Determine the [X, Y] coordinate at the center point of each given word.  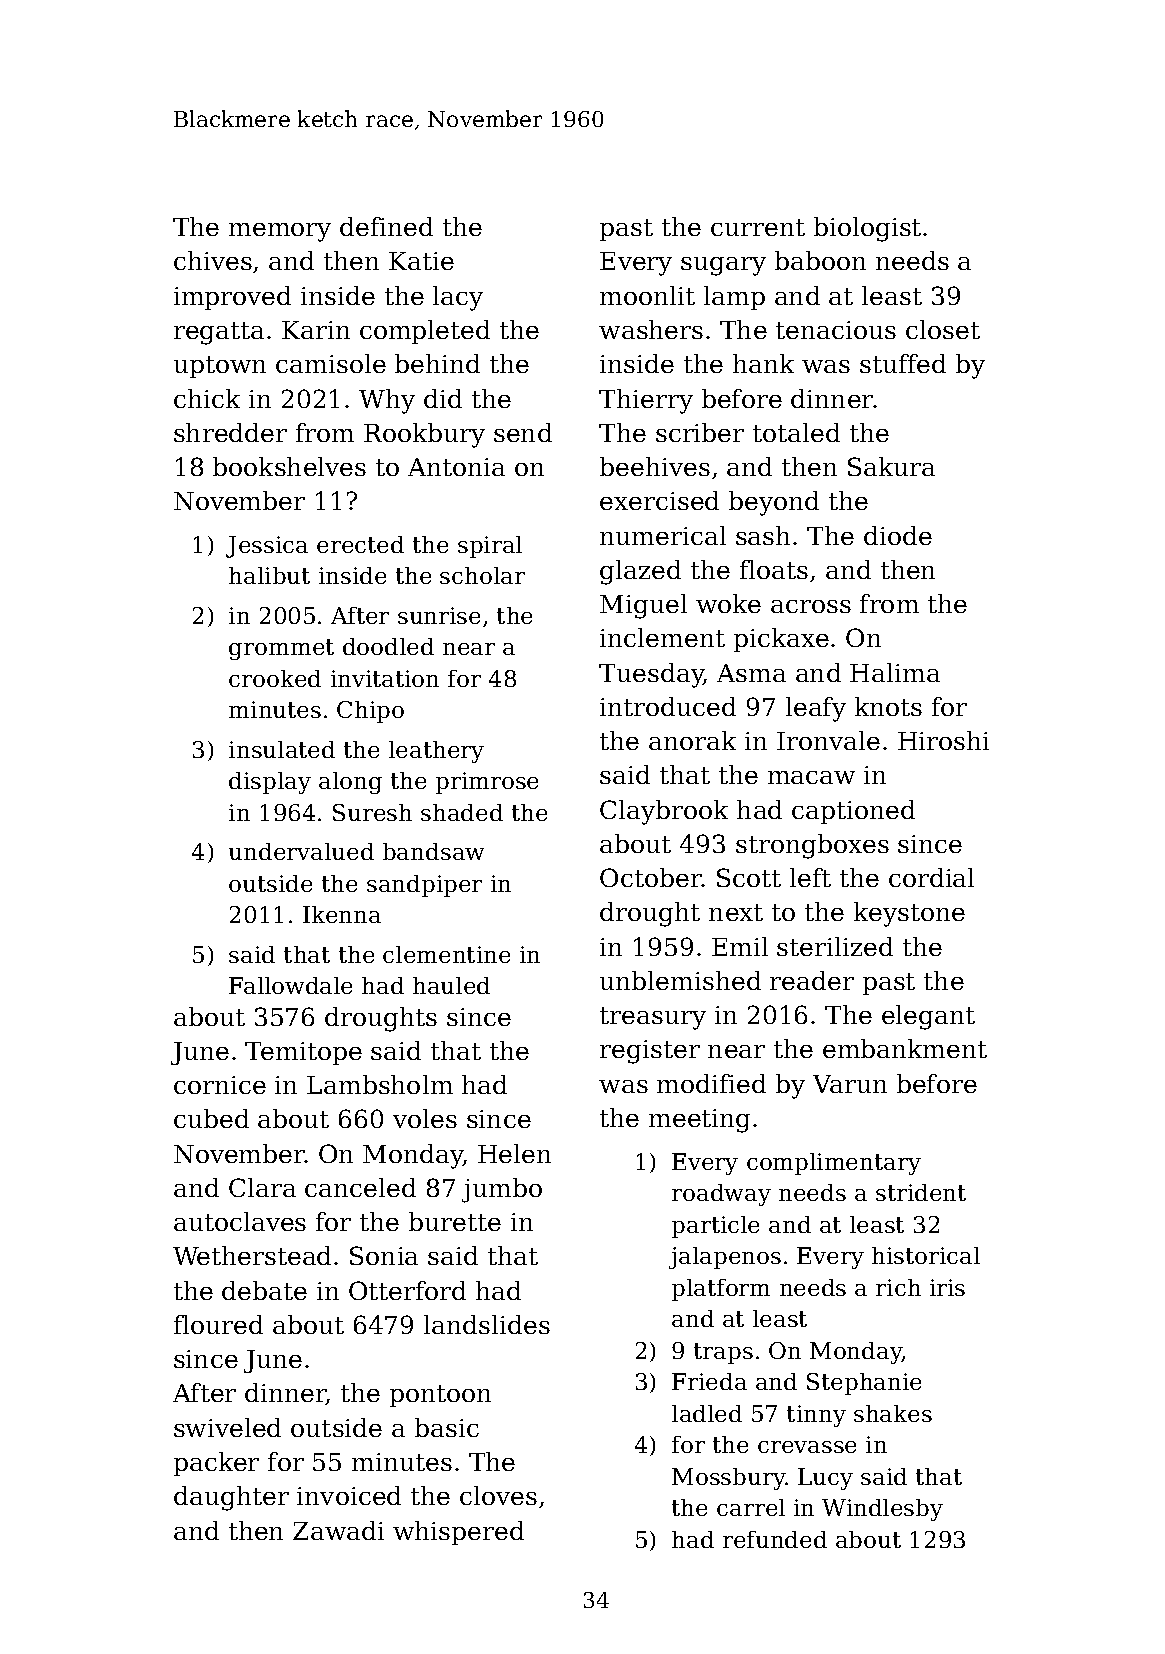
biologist [867, 229]
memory [280, 232]
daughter [231, 1498]
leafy [816, 709]
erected [360, 544]
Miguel [643, 606]
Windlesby [882, 1510]
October [651, 877]
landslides [487, 1324]
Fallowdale [290, 985]
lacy [458, 298]
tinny [816, 1416]
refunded [775, 1539]
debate [264, 1290]
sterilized [835, 946]
